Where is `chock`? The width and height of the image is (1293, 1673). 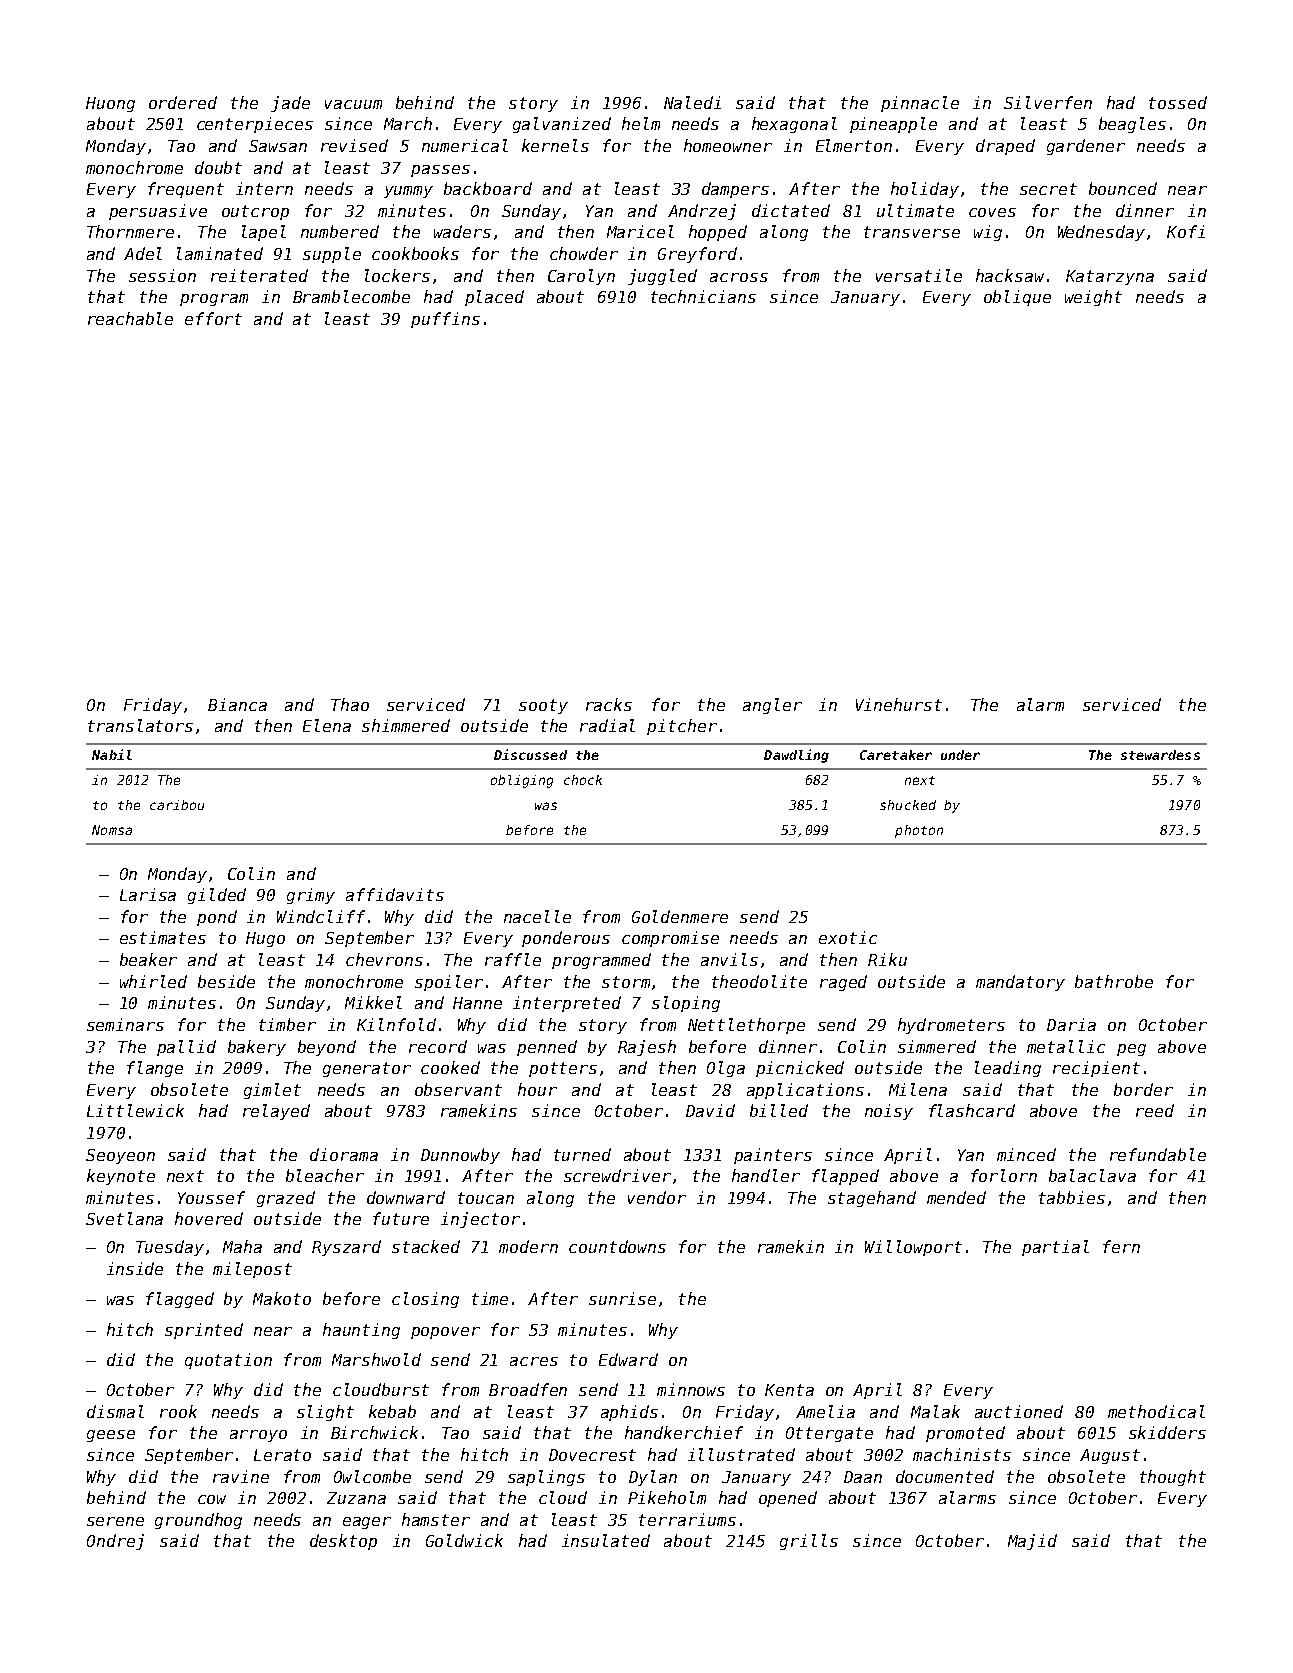 chock is located at coordinates (583, 780).
